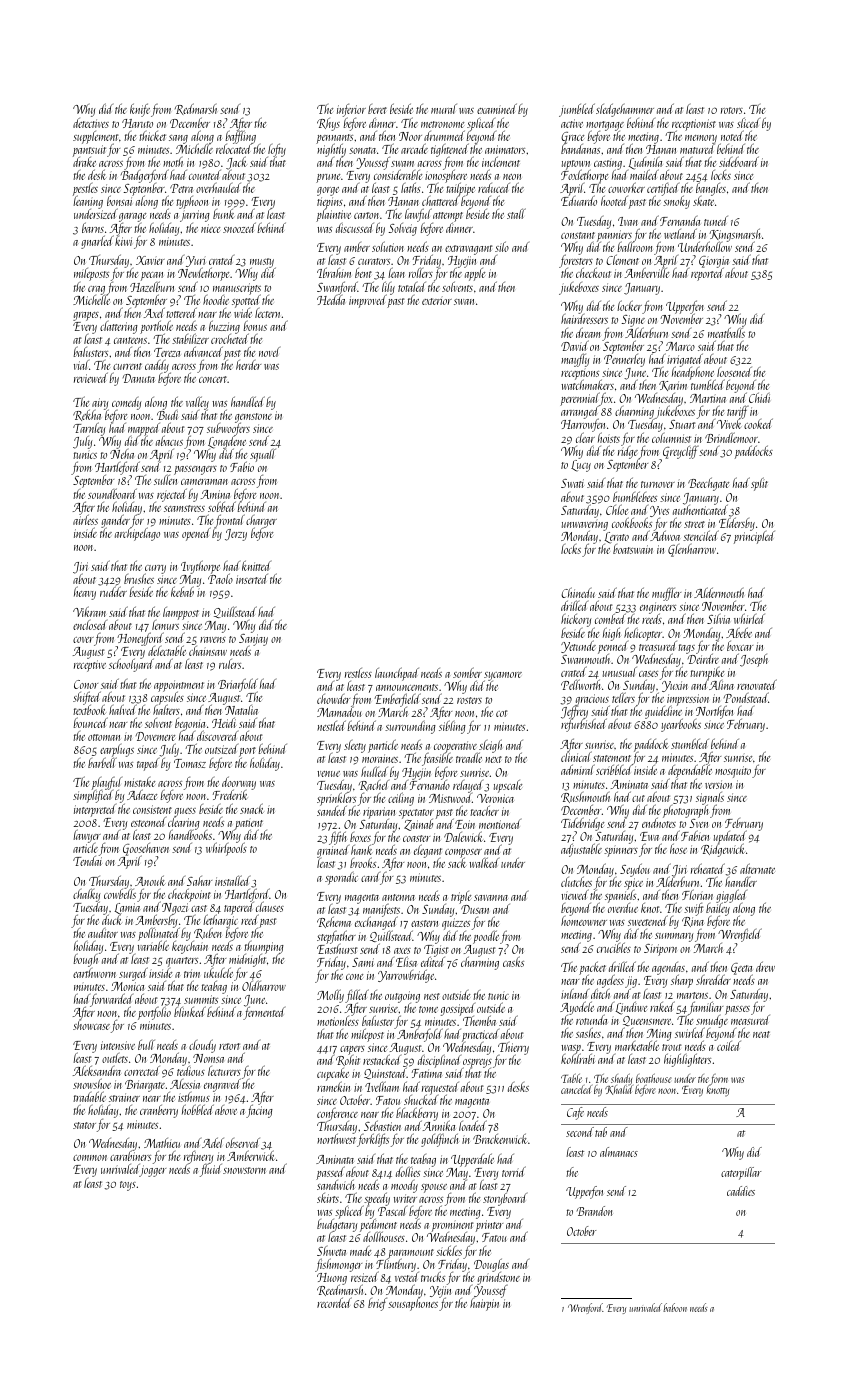 The image size is (849, 1400). Describe the element at coordinates (229, 1046) in the screenshot. I see `retort` at that location.
